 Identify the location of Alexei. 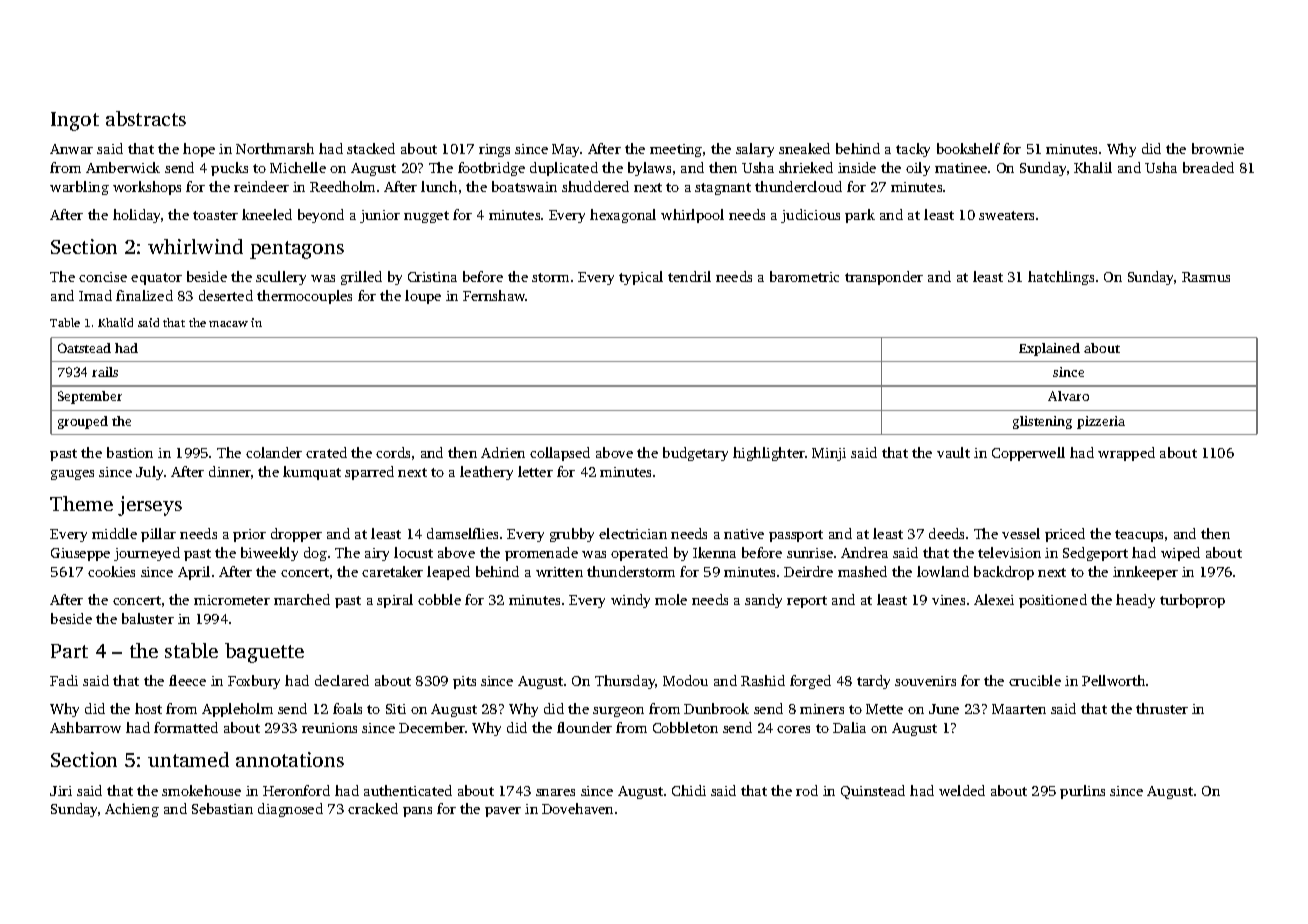
(994, 599).
